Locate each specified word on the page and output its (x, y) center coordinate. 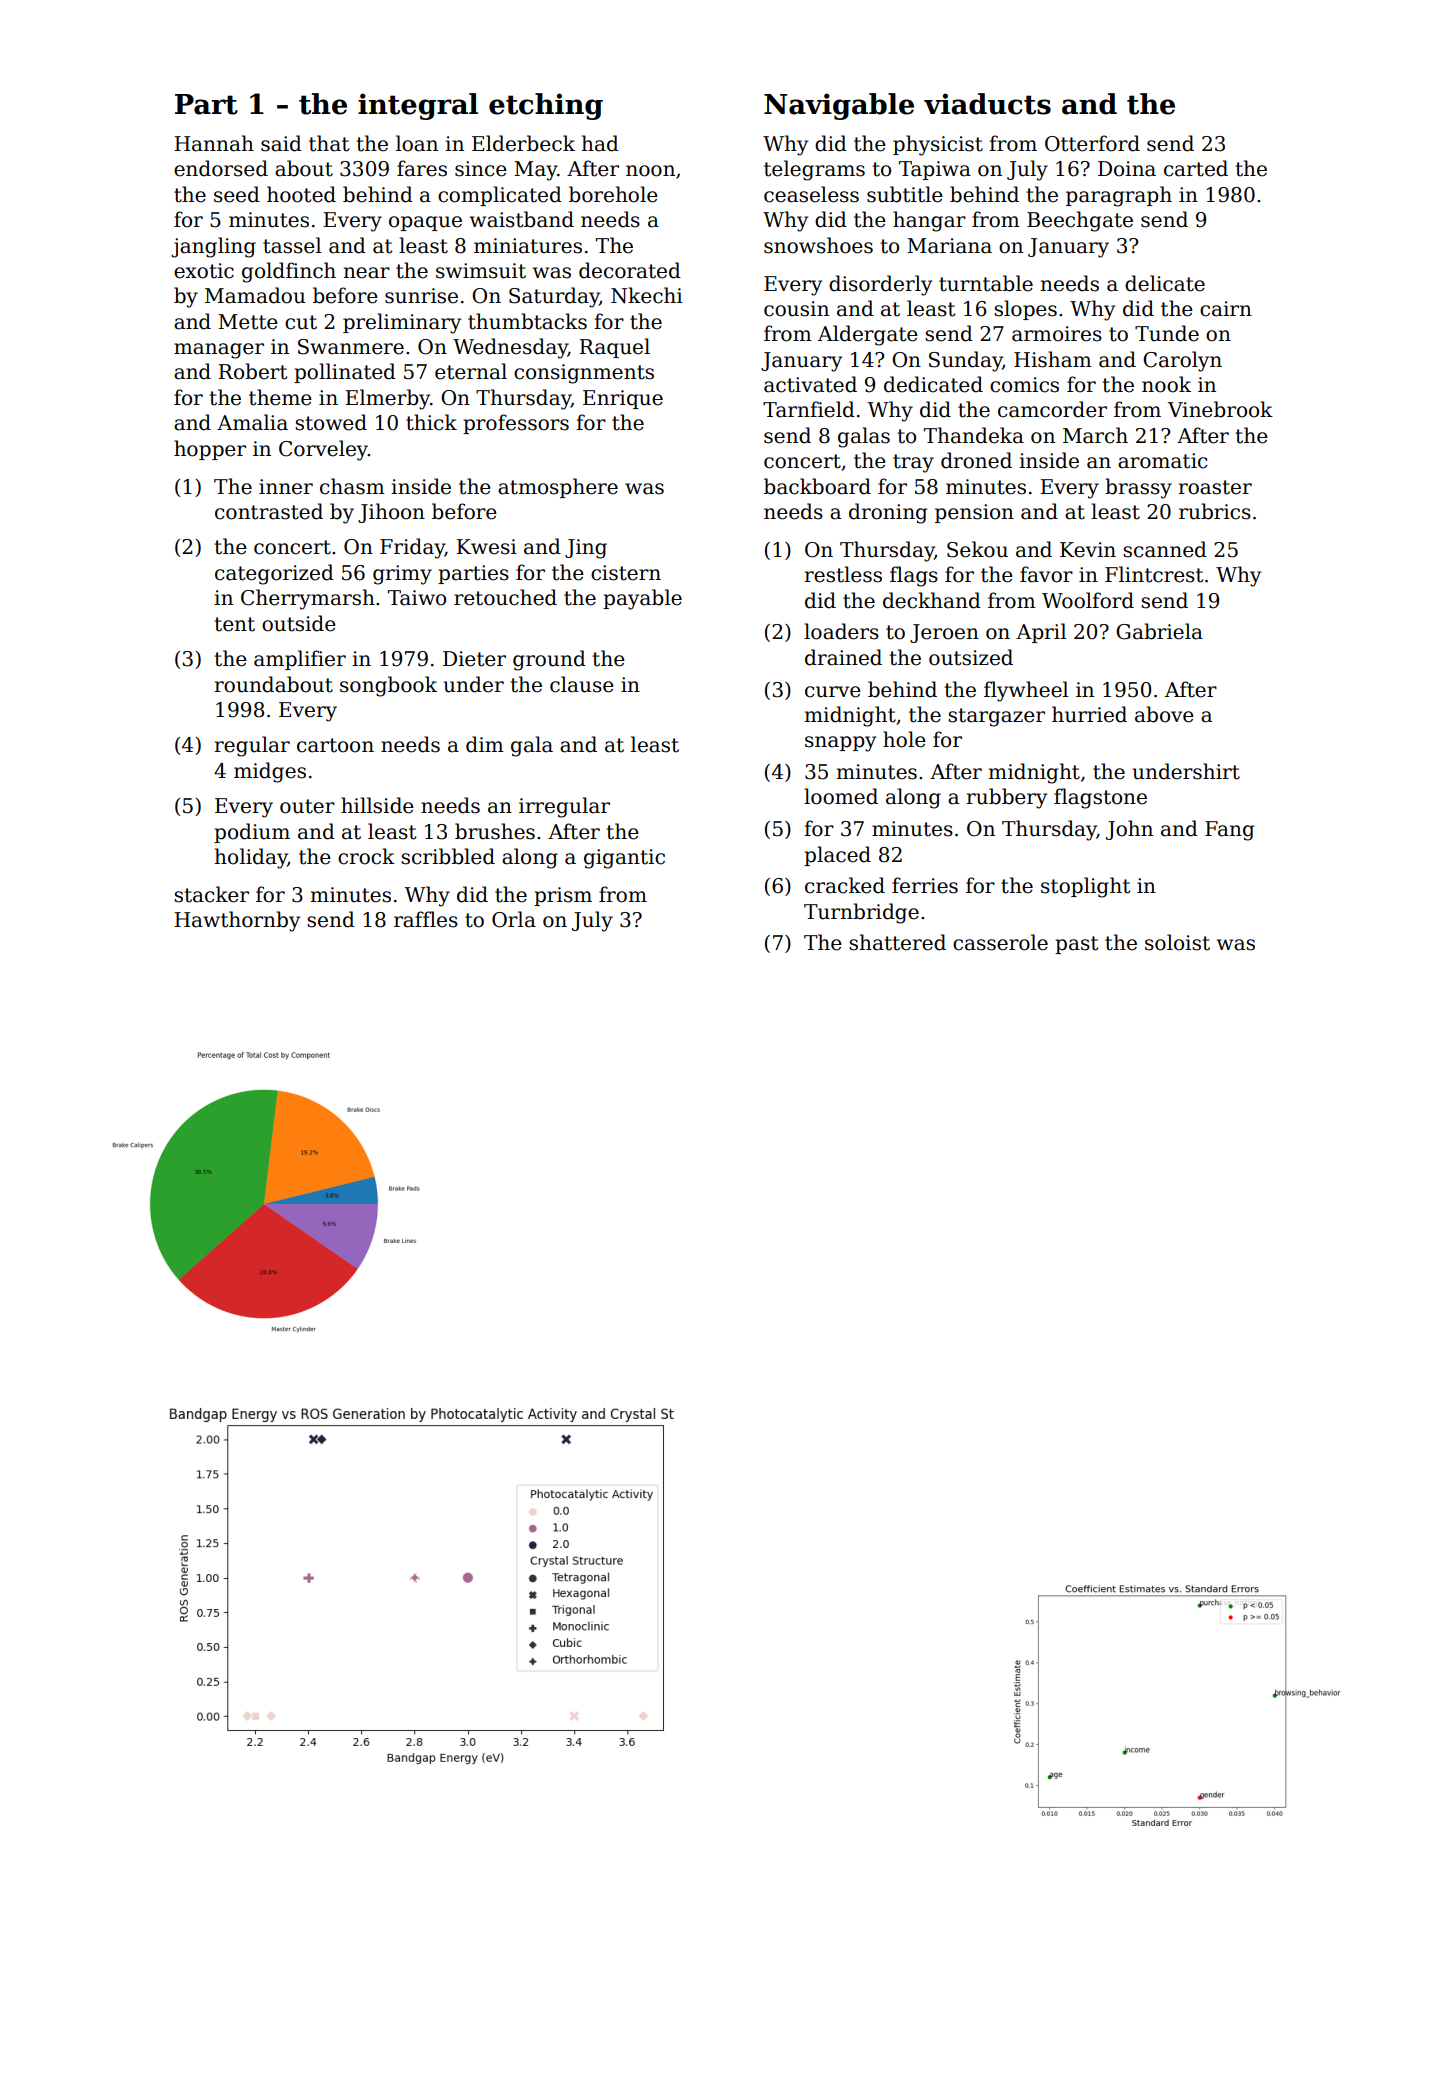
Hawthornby (237, 921)
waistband (522, 219)
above (1164, 714)
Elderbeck (523, 143)
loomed (841, 796)
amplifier (300, 660)
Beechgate (1080, 221)
